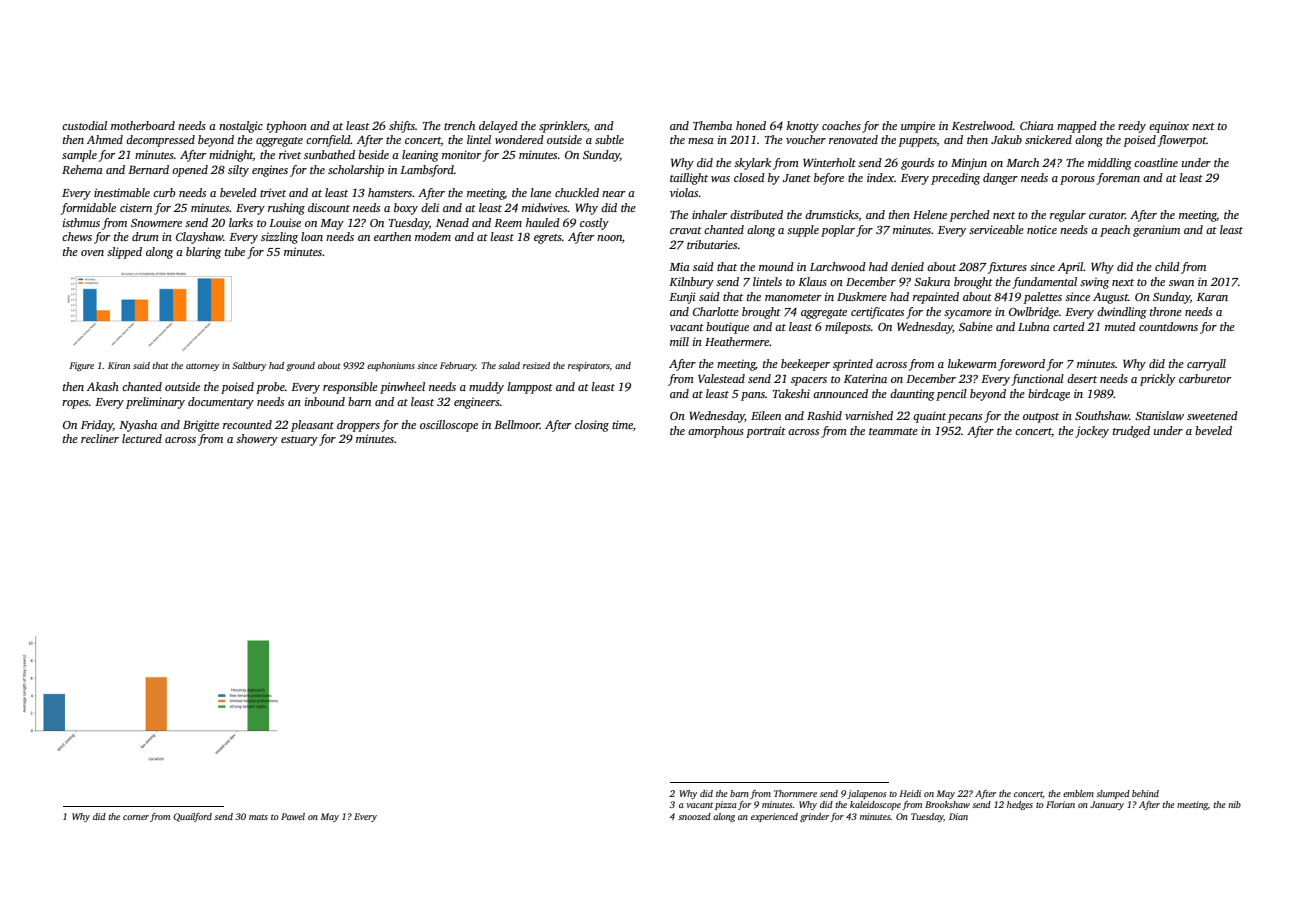 This screenshot has width=1308, height=924. What do you see at coordinates (293, 816) in the screenshot?
I see `Pawel` at bounding box center [293, 816].
